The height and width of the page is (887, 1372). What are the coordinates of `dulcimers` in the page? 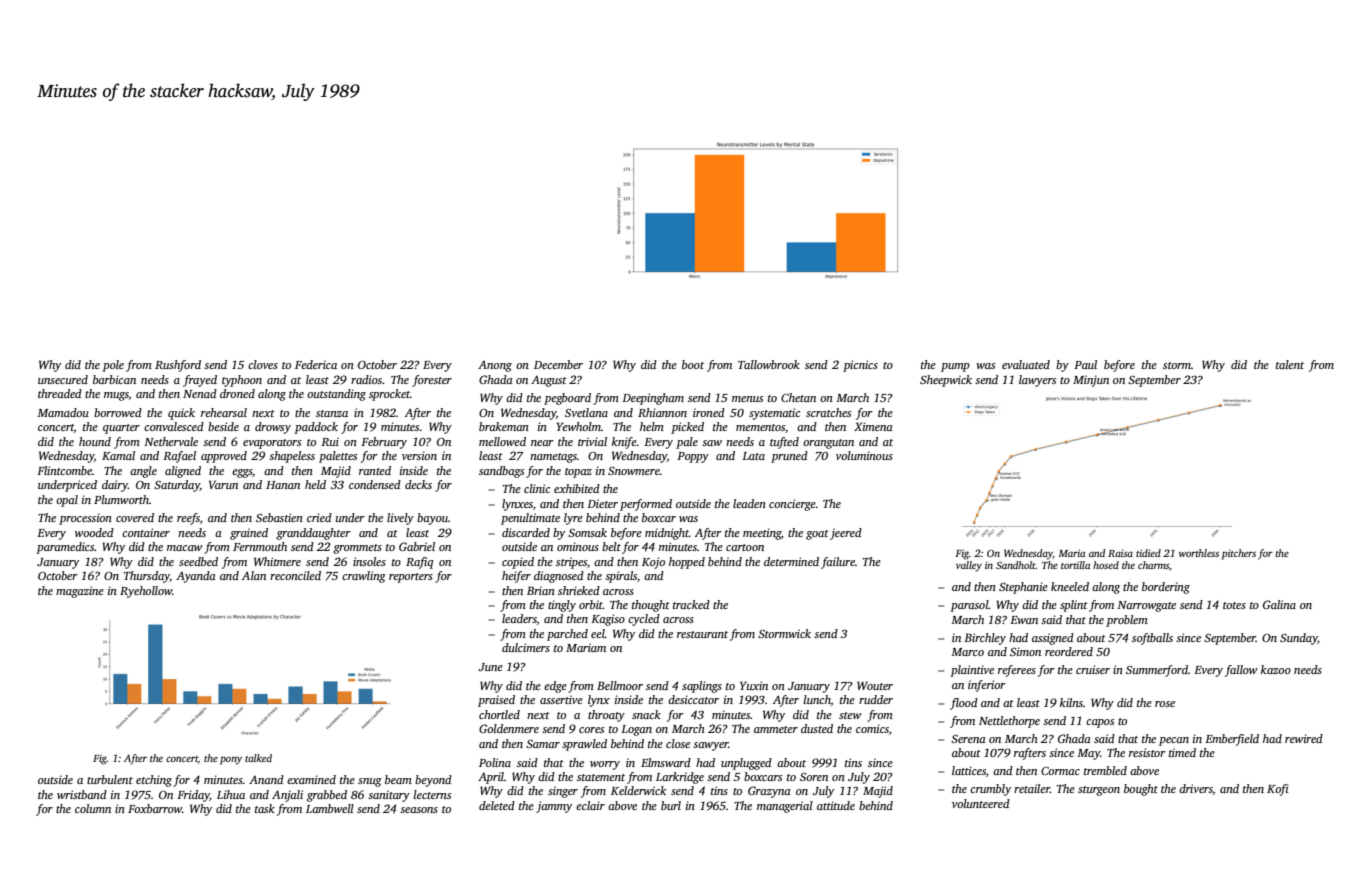 It's located at (526, 647).
